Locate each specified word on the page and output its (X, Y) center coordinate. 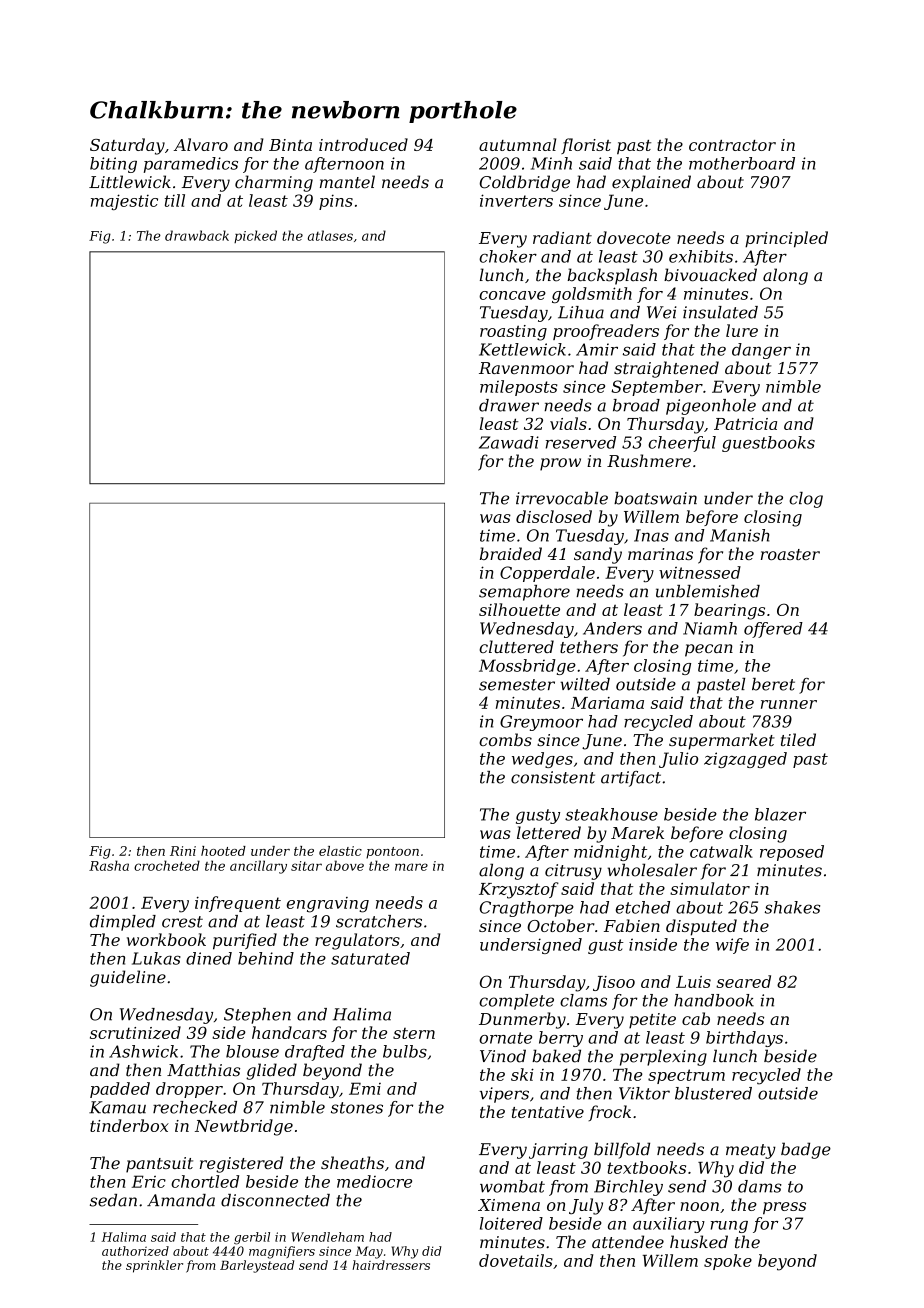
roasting (513, 333)
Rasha (109, 865)
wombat (512, 1186)
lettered (549, 832)
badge (806, 1150)
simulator (710, 888)
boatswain (655, 498)
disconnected (275, 1200)
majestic (124, 202)
